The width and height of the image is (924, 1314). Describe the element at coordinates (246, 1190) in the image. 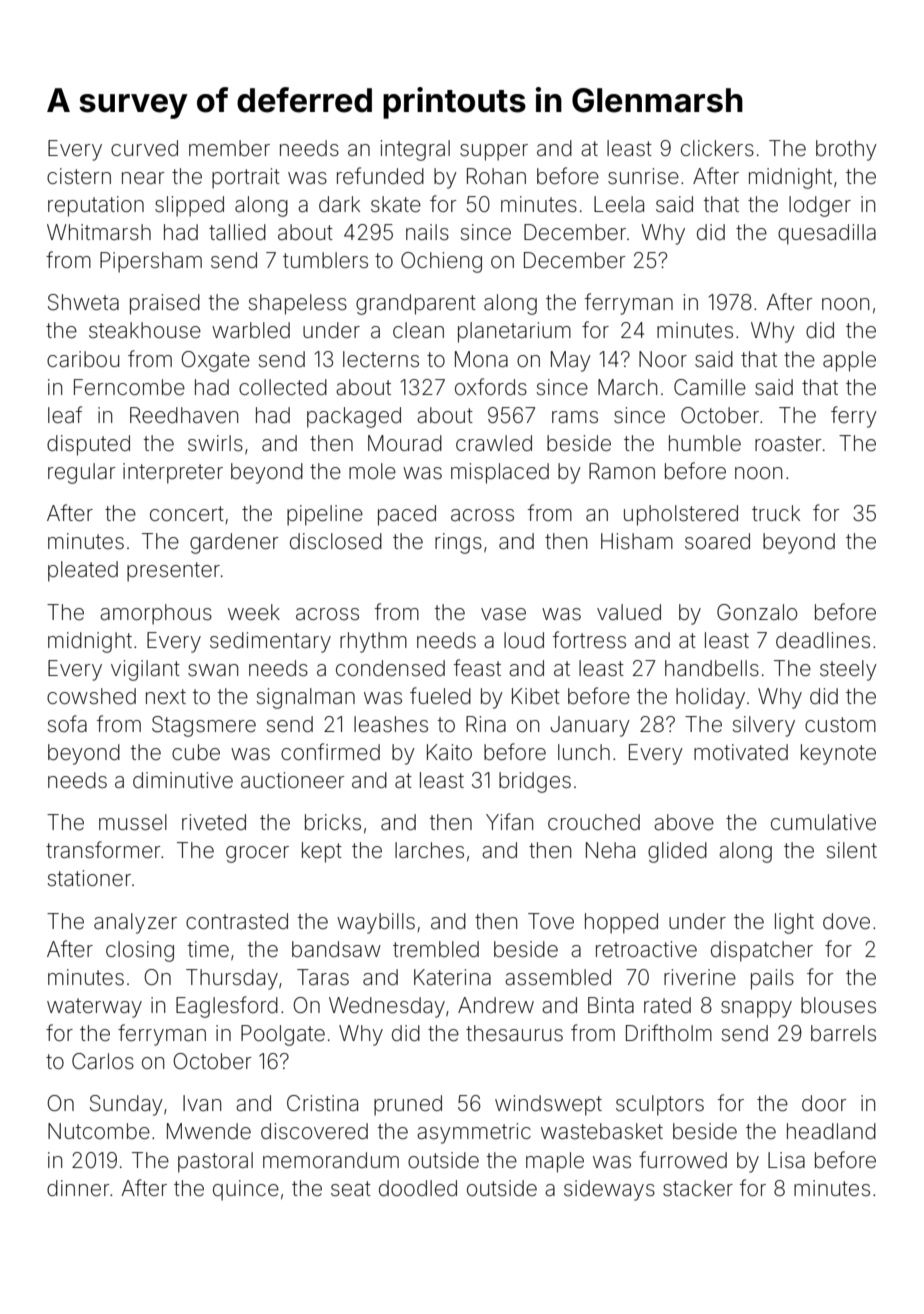

I see `quince` at that location.
